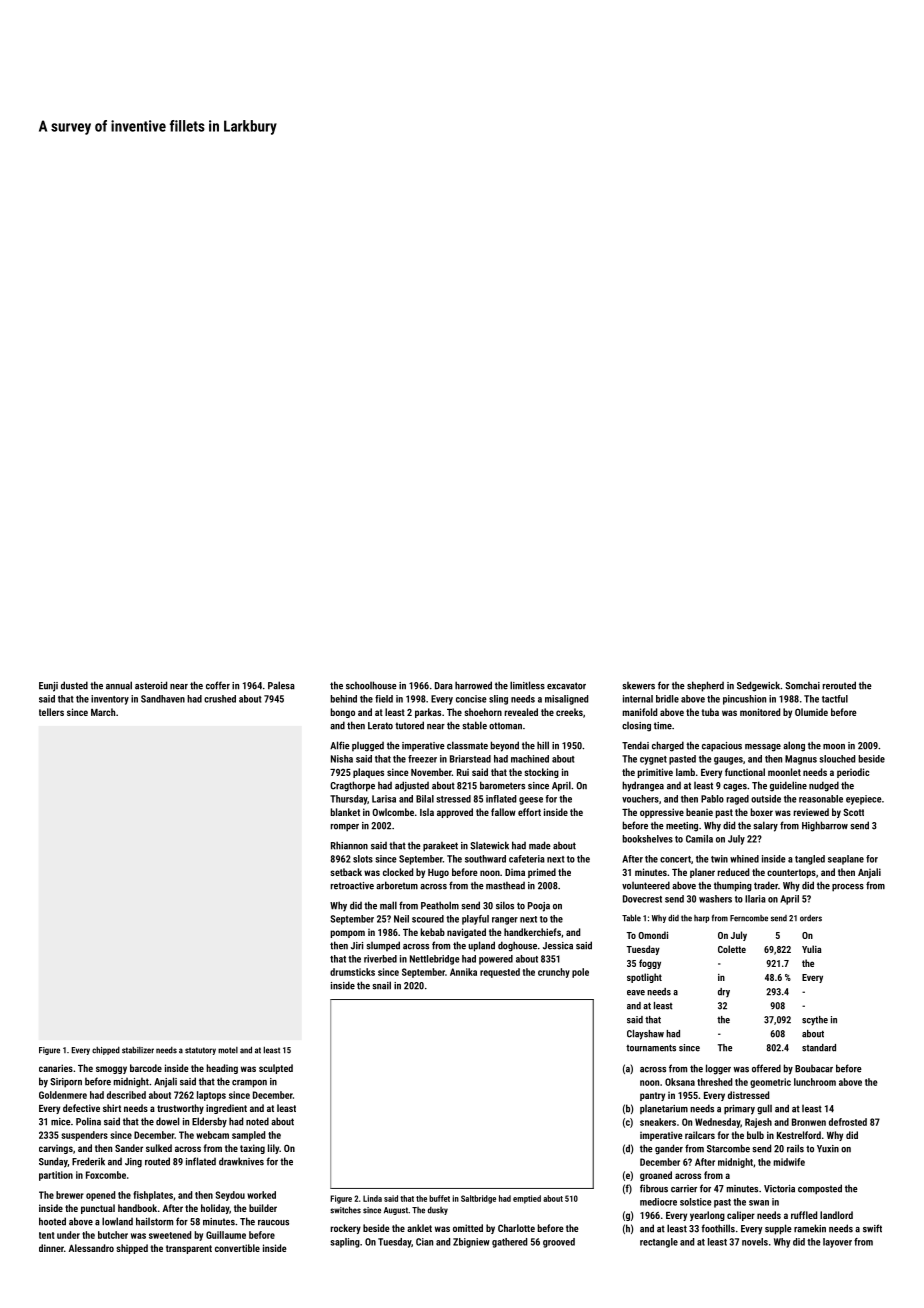 The height and width of the screenshot is (1308, 924). Describe the element at coordinates (473, 685) in the screenshot. I see `harrowed` at that location.
